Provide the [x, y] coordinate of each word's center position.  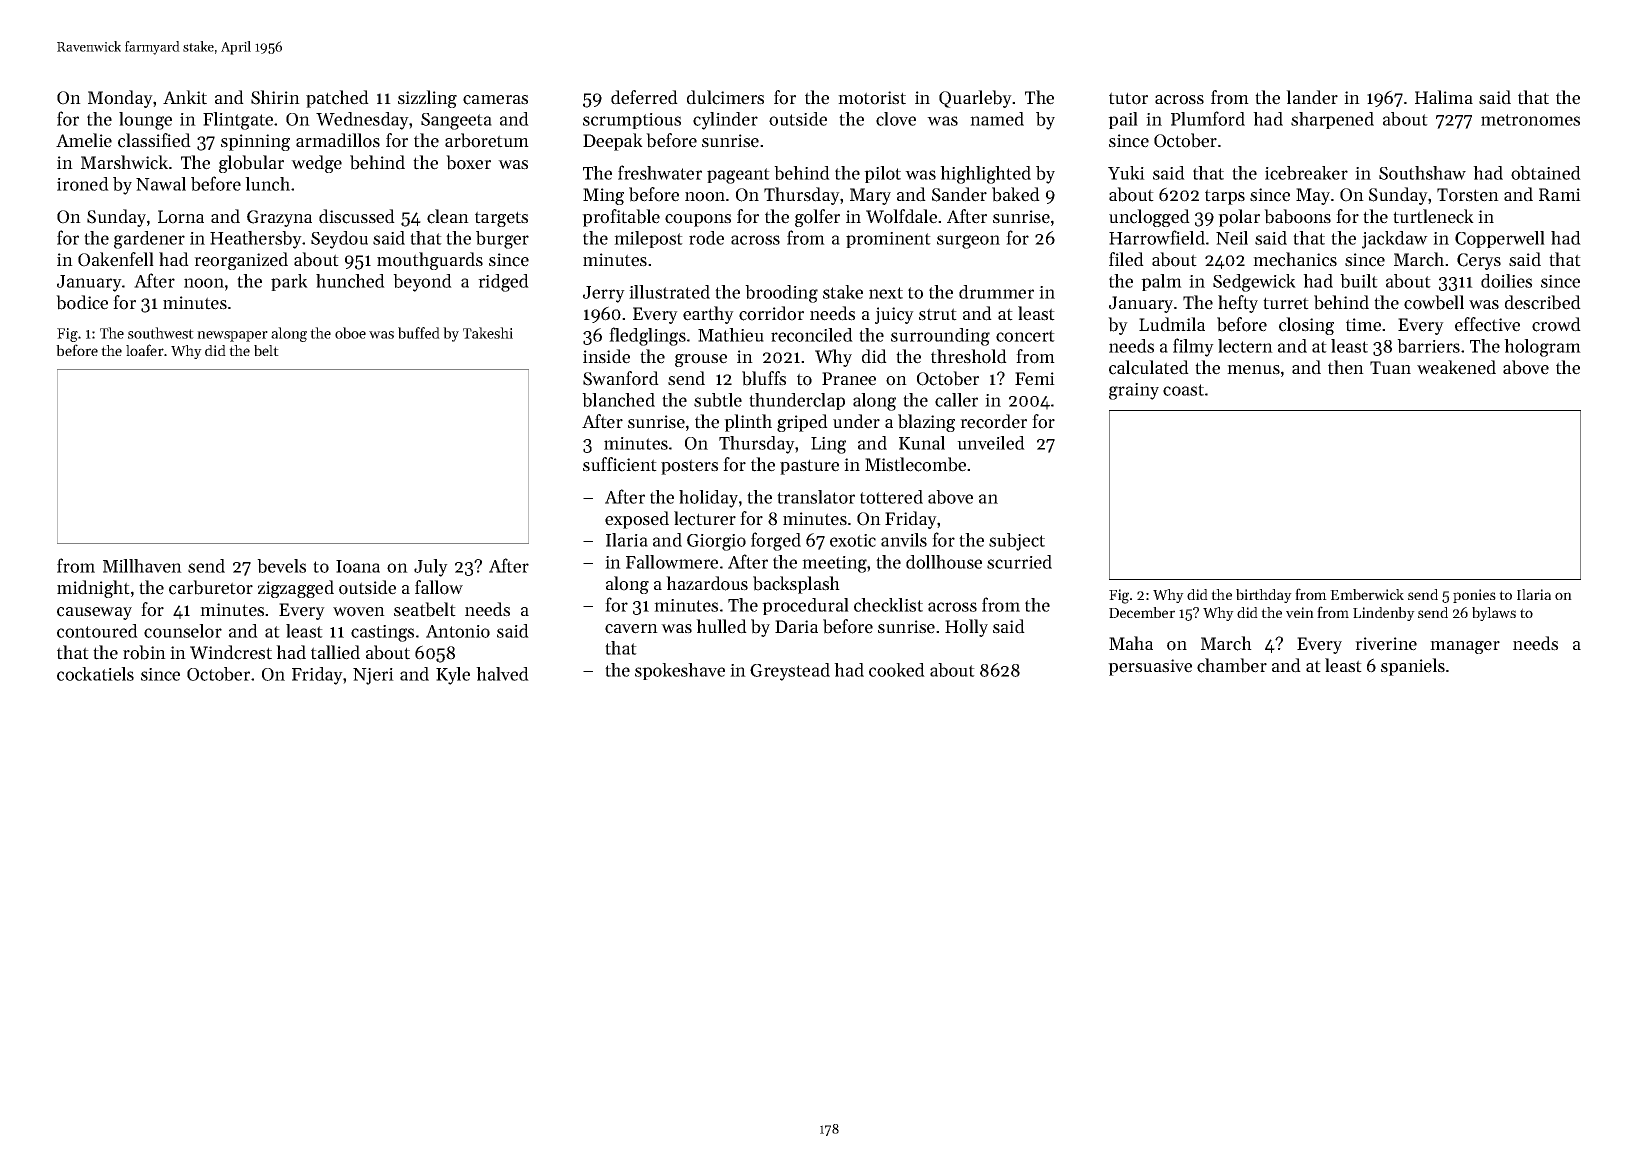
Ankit [185, 97]
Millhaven [142, 566]
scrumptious [632, 121]
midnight [93, 589]
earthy [708, 315]
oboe [350, 333]
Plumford [1208, 118]
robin [144, 652]
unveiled [991, 443]
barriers [1428, 346]
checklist [888, 605]
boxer [468, 162]
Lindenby [1384, 614]
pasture [809, 467]
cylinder [725, 121]
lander [1312, 97]
